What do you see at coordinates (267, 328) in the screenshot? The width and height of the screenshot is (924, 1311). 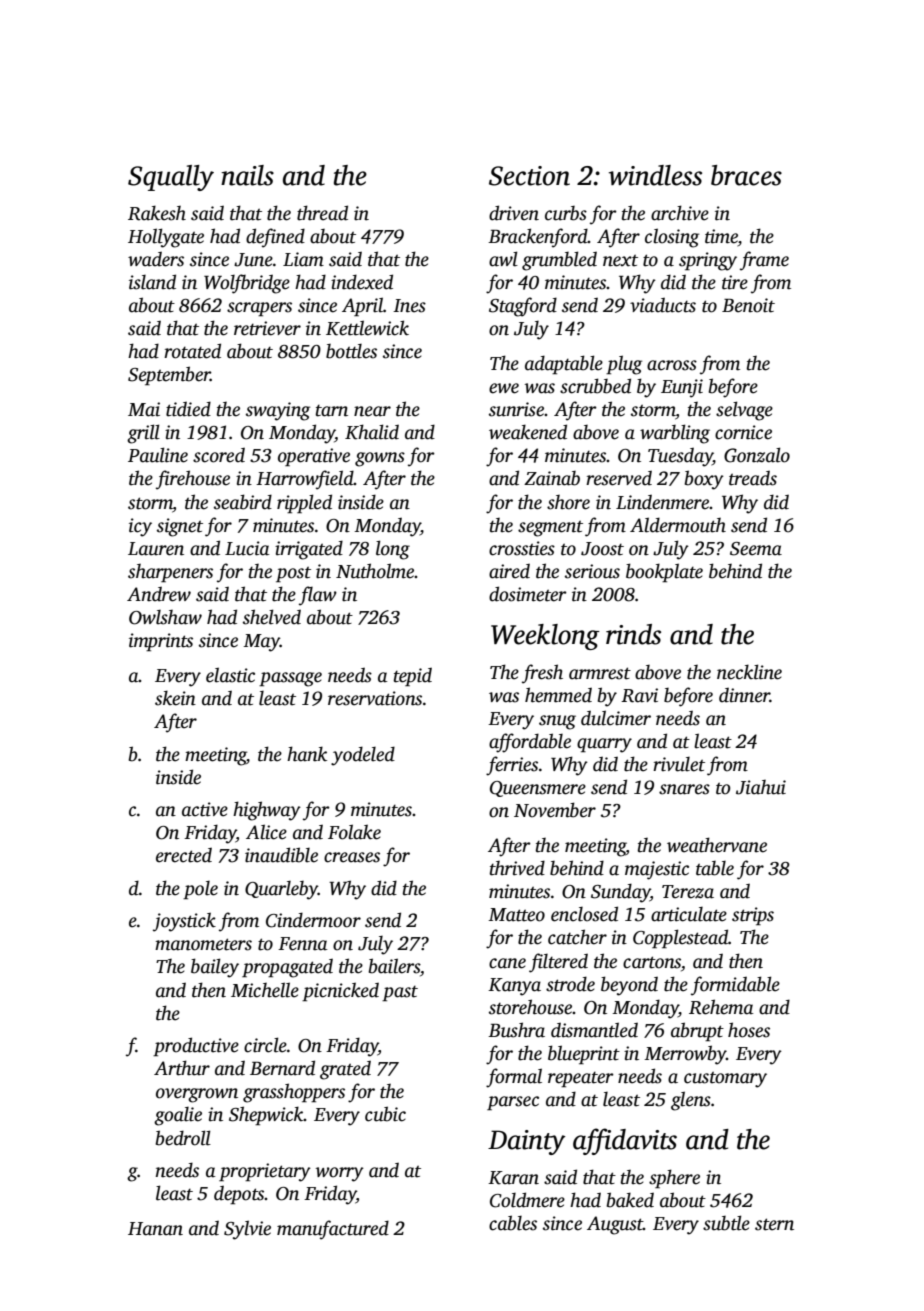 I see `retriever` at bounding box center [267, 328].
